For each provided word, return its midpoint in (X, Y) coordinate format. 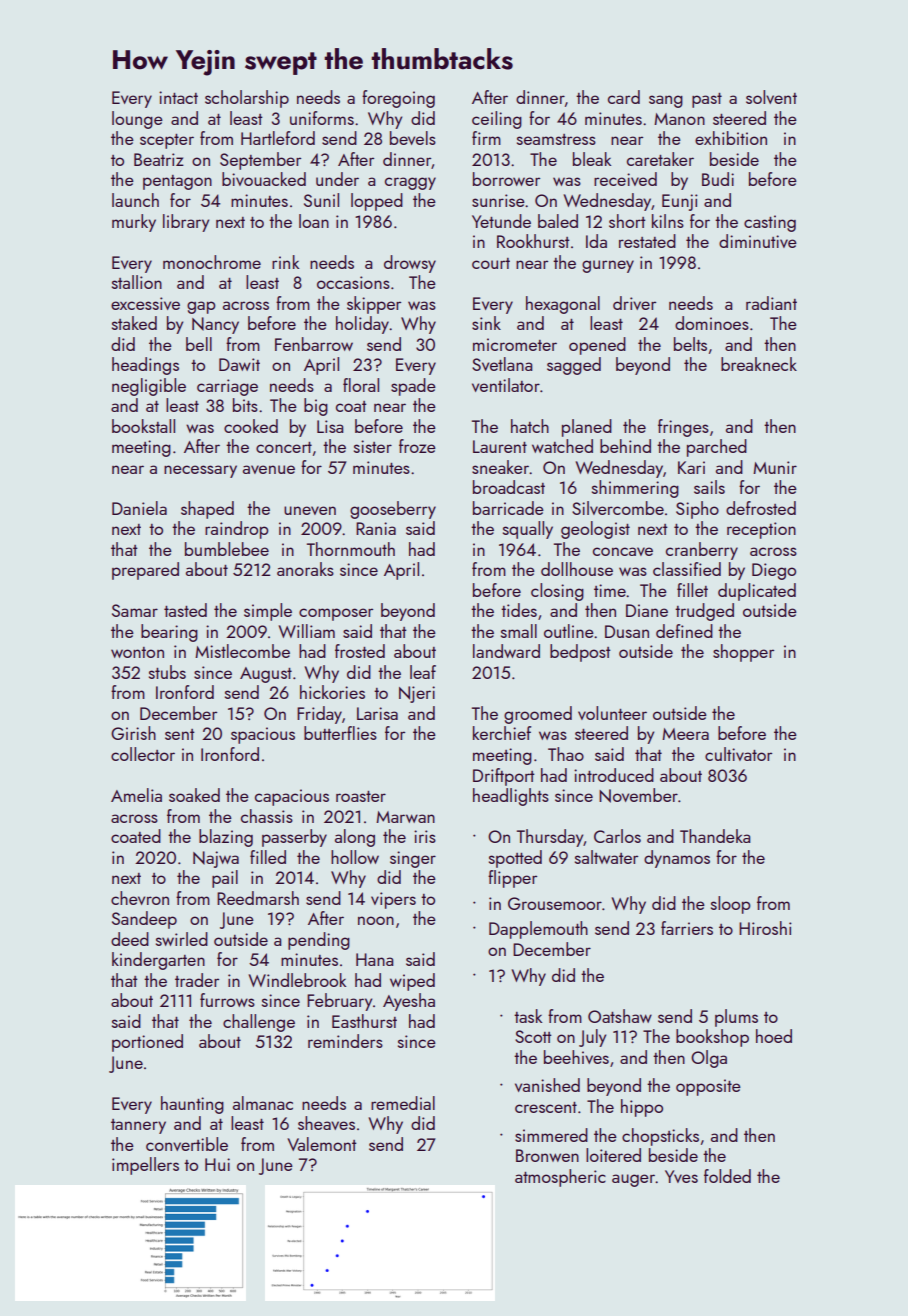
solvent (771, 97)
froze (417, 446)
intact (178, 97)
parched (717, 448)
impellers (145, 1166)
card (624, 97)
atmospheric (560, 1178)
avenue (269, 469)
